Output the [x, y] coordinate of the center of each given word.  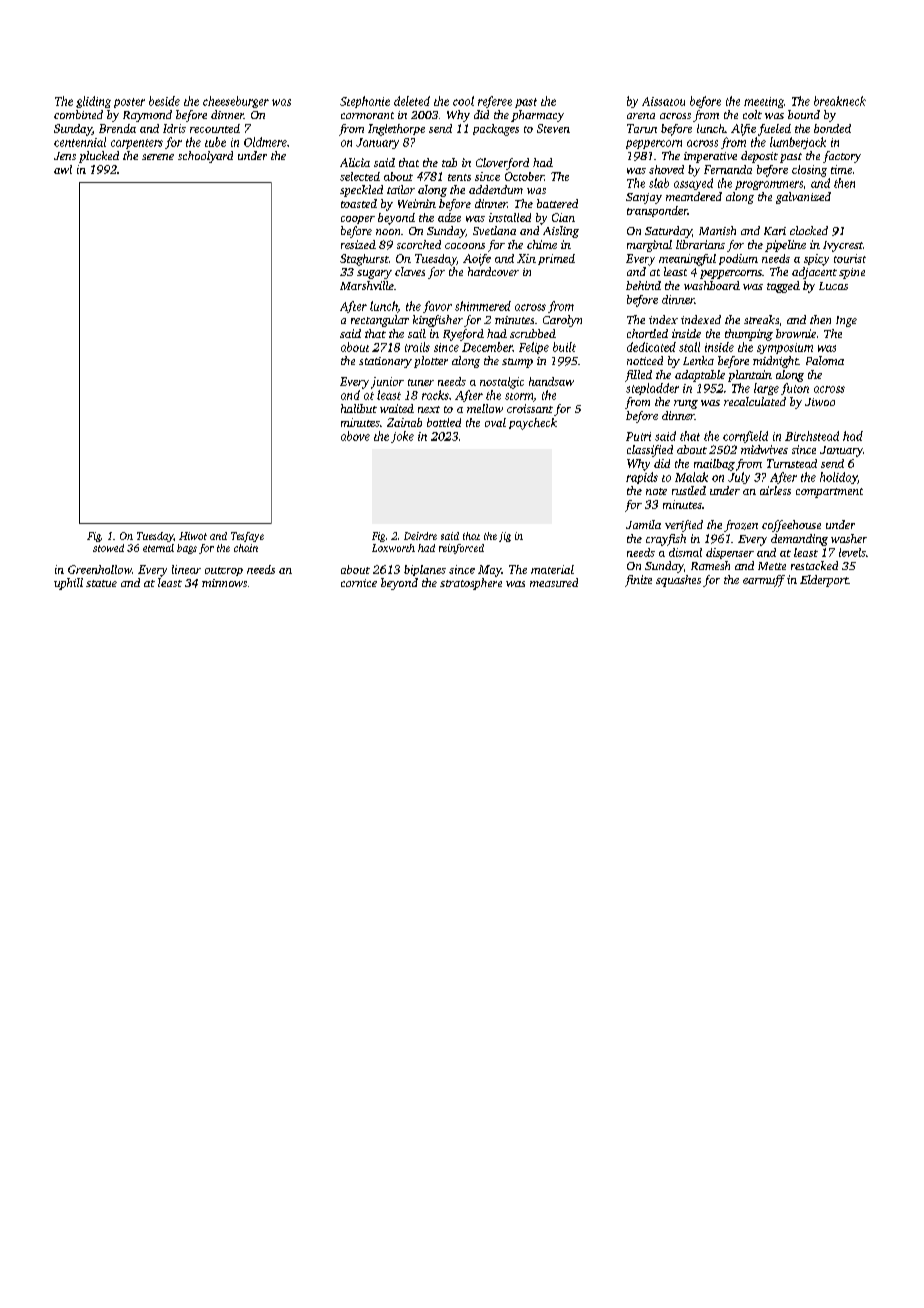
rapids [642, 478]
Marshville [367, 285]
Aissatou [663, 101]
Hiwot [193, 536]
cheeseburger [236, 102]
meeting [764, 102]
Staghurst [364, 260]
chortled [647, 333]
